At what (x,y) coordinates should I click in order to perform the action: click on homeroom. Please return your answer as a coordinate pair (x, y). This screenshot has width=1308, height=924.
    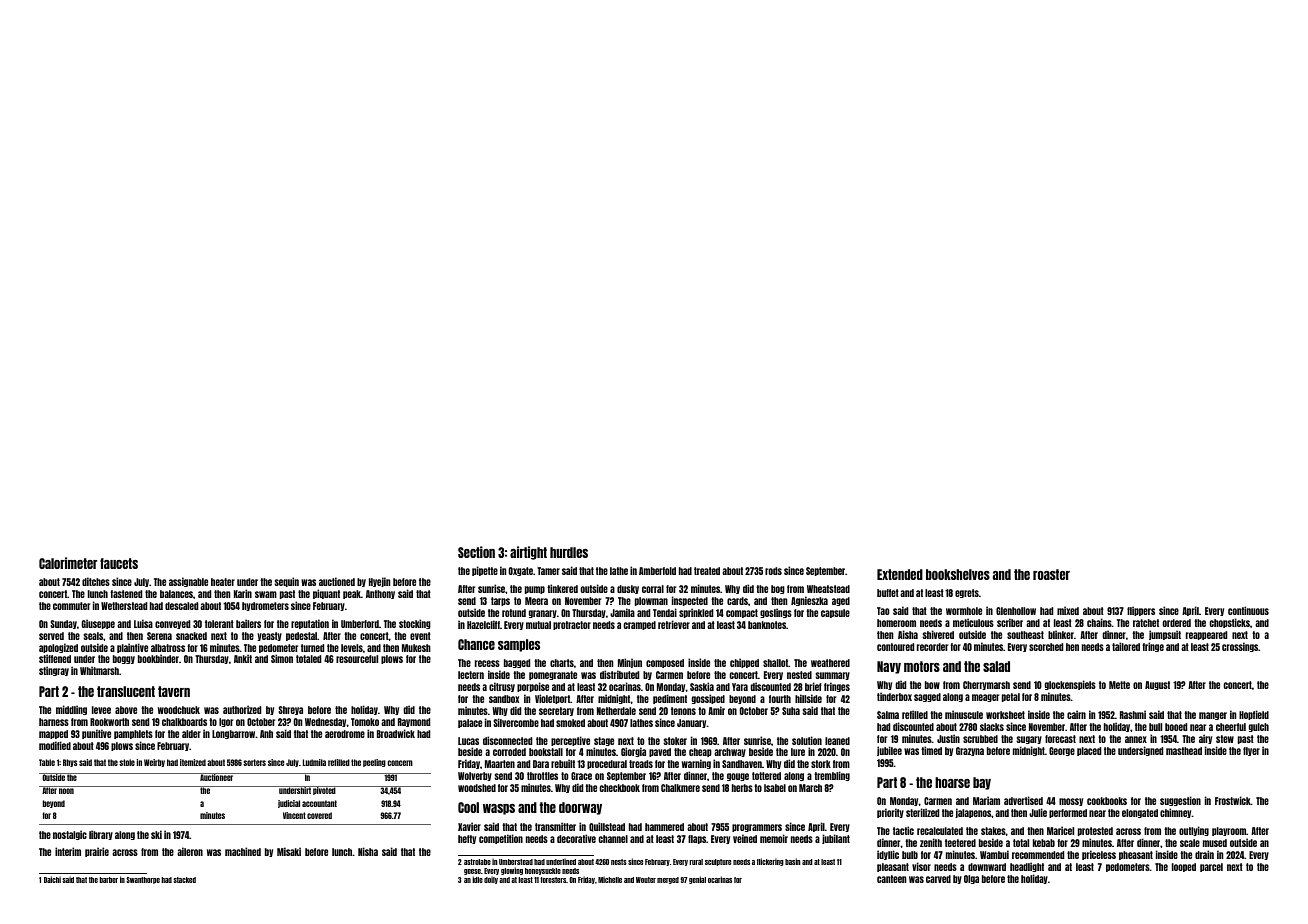
    Looking at the image, I should click on (896, 623).
